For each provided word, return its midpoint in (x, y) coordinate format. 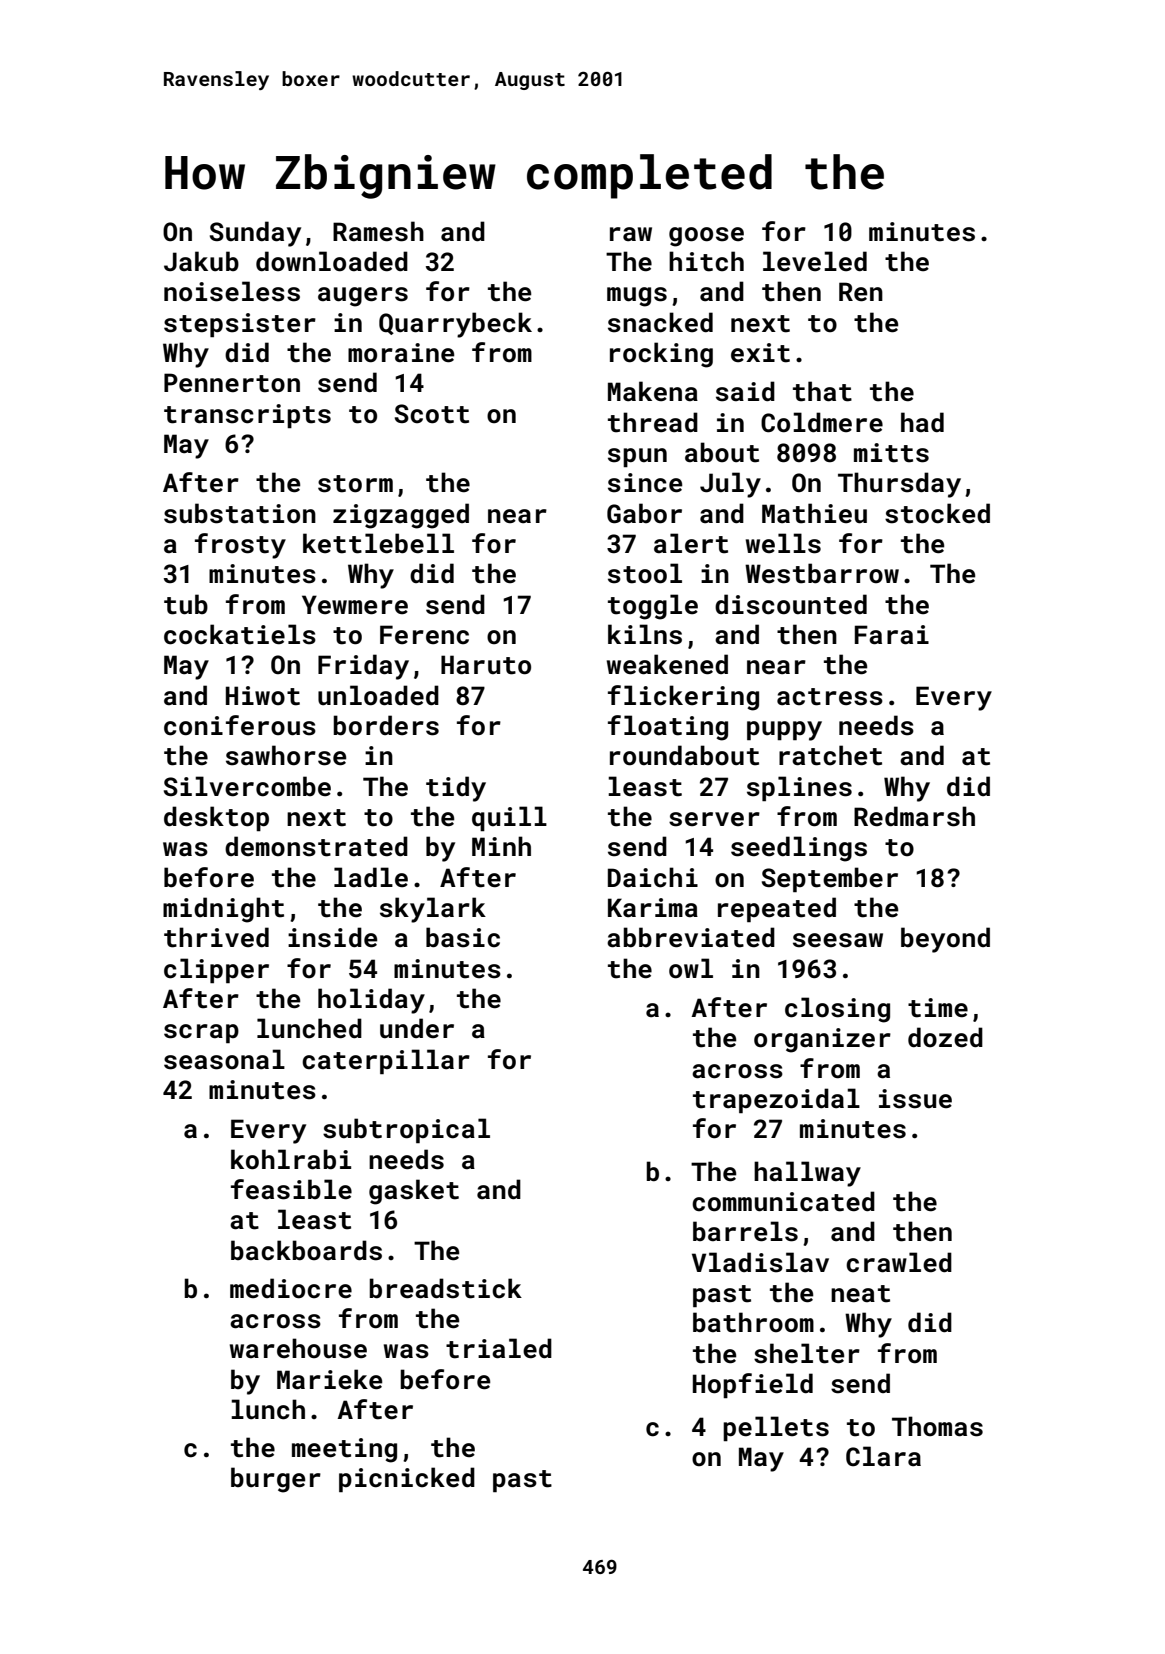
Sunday (255, 234)
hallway (807, 1174)
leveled (815, 261)
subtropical (406, 1130)
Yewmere (355, 605)
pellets (776, 1428)
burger (276, 1480)
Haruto (486, 665)
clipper (216, 970)
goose (706, 237)
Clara (883, 1456)
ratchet (830, 755)
